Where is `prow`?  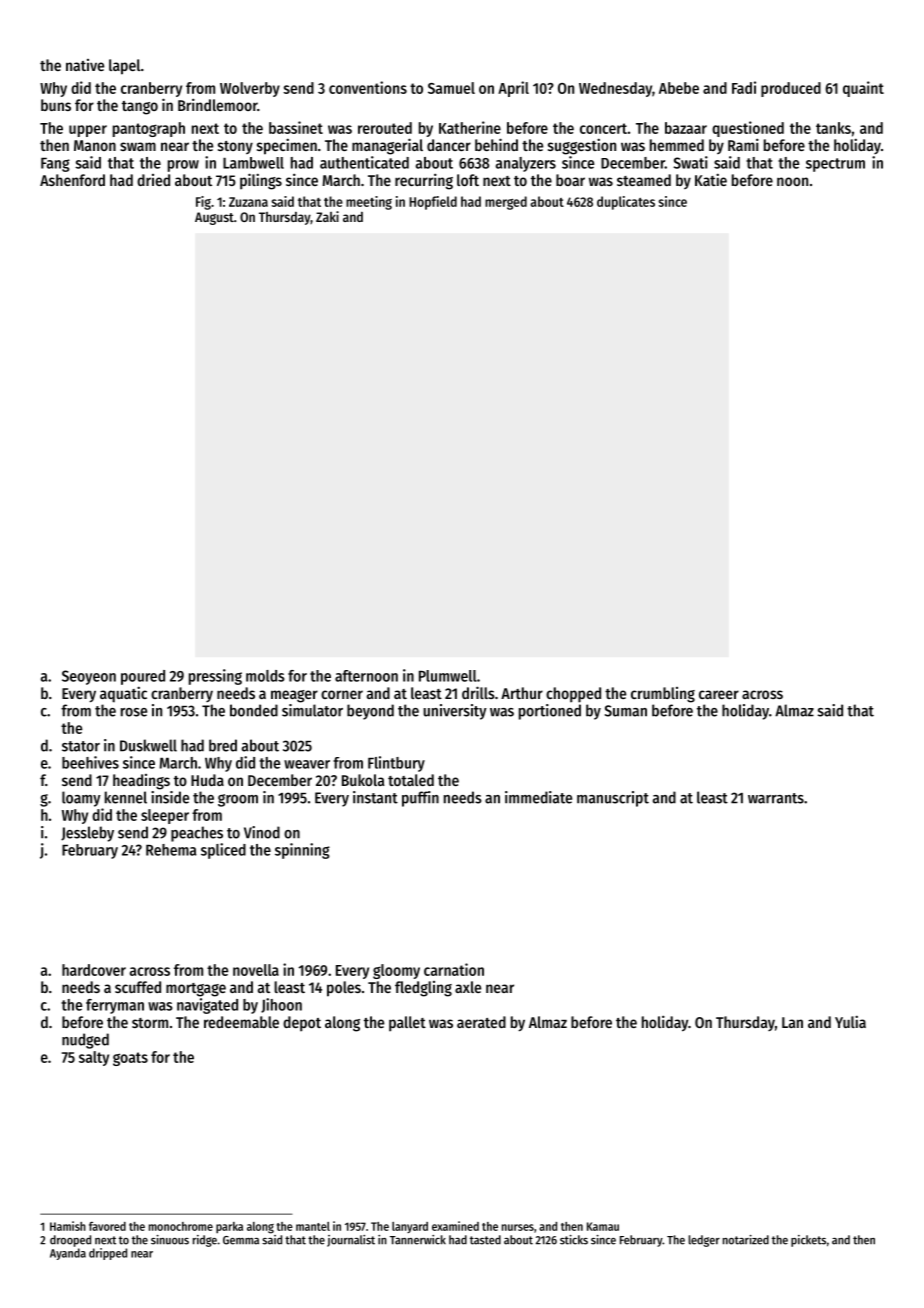
prow is located at coordinates (183, 166).
